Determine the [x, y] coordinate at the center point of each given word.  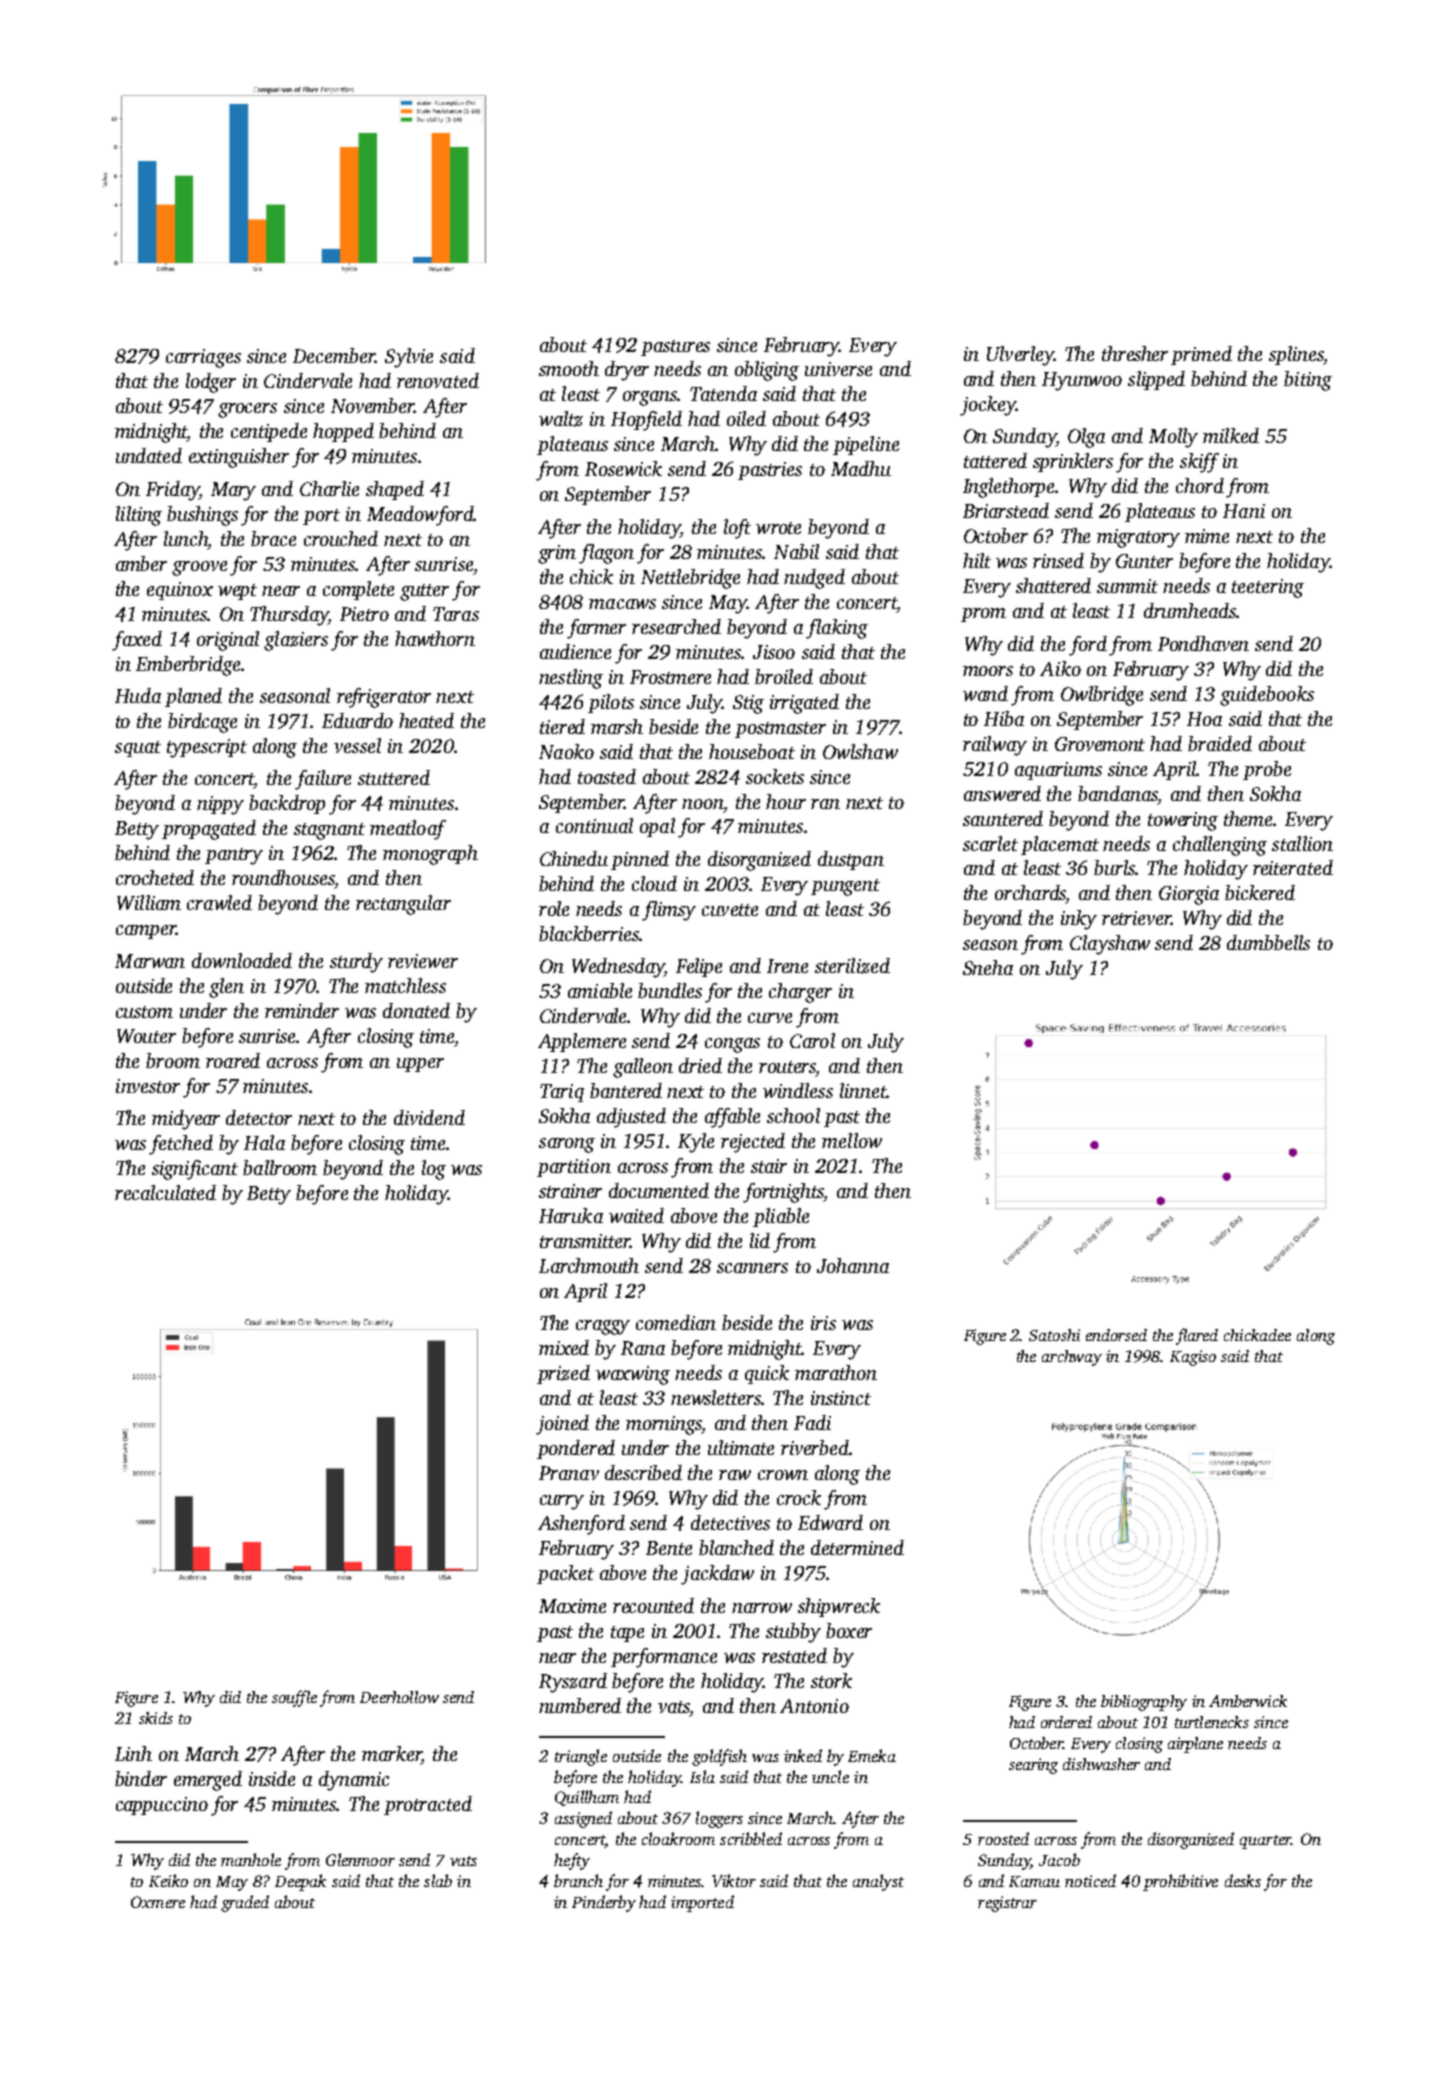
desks [1243, 1880]
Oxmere [158, 1902]
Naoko [566, 751]
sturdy [356, 963]
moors [988, 671]
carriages [203, 358]
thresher [1135, 353]
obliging [767, 371]
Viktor [734, 1880]
